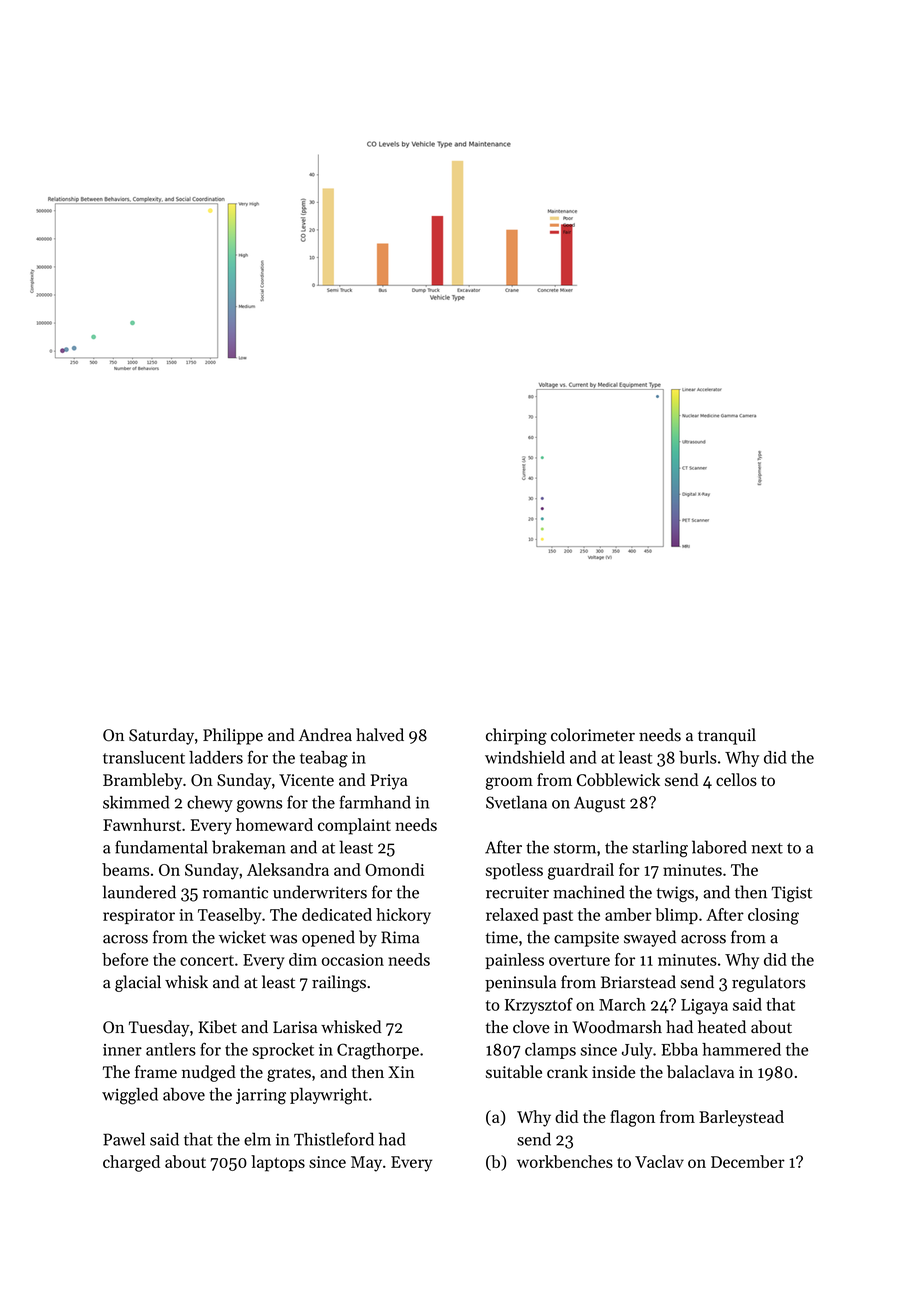 The width and height of the screenshot is (924, 1311). Describe the element at coordinates (565, 1161) in the screenshot. I see `workbenches` at that location.
